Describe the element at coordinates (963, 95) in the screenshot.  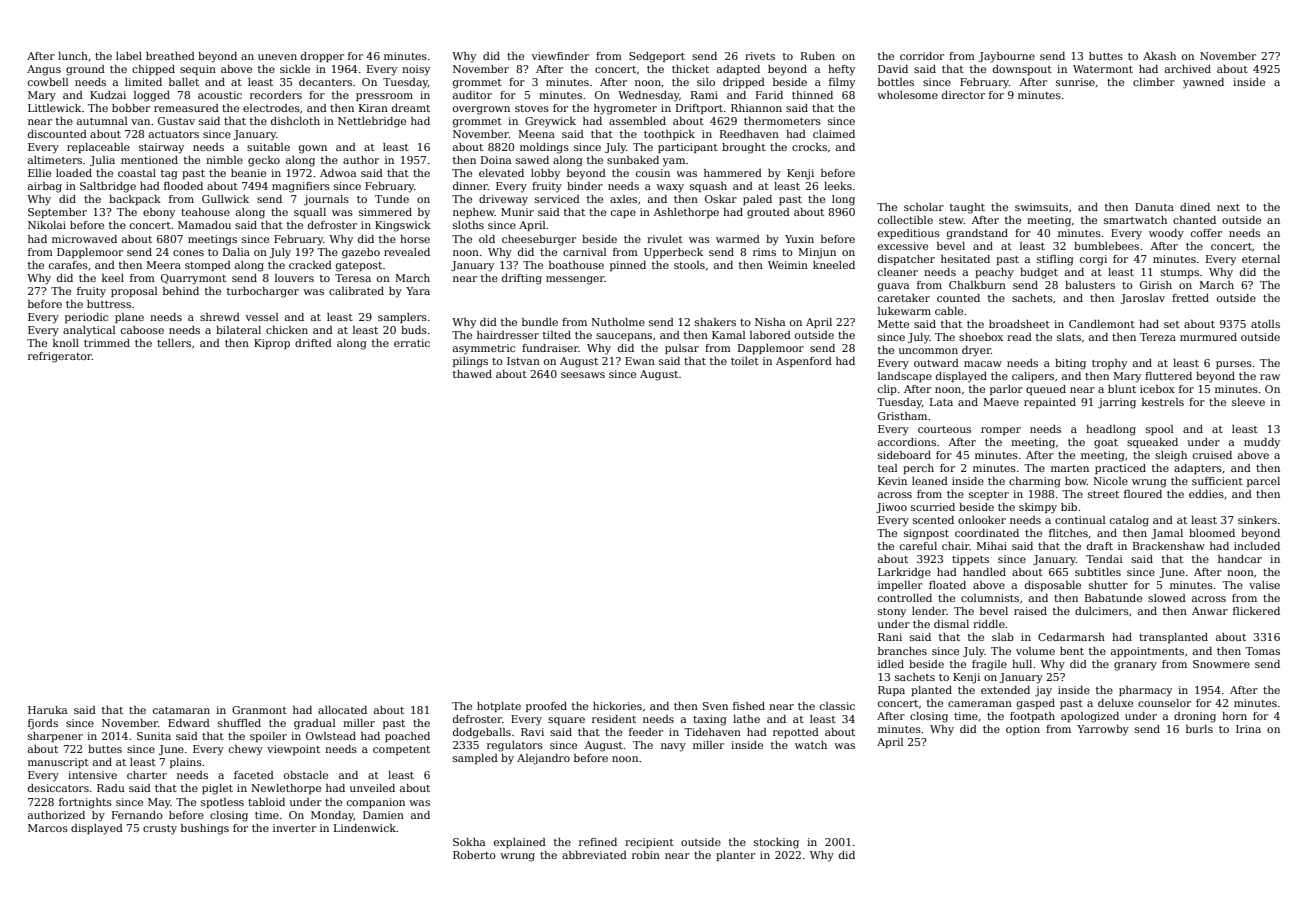
I see `director` at that location.
